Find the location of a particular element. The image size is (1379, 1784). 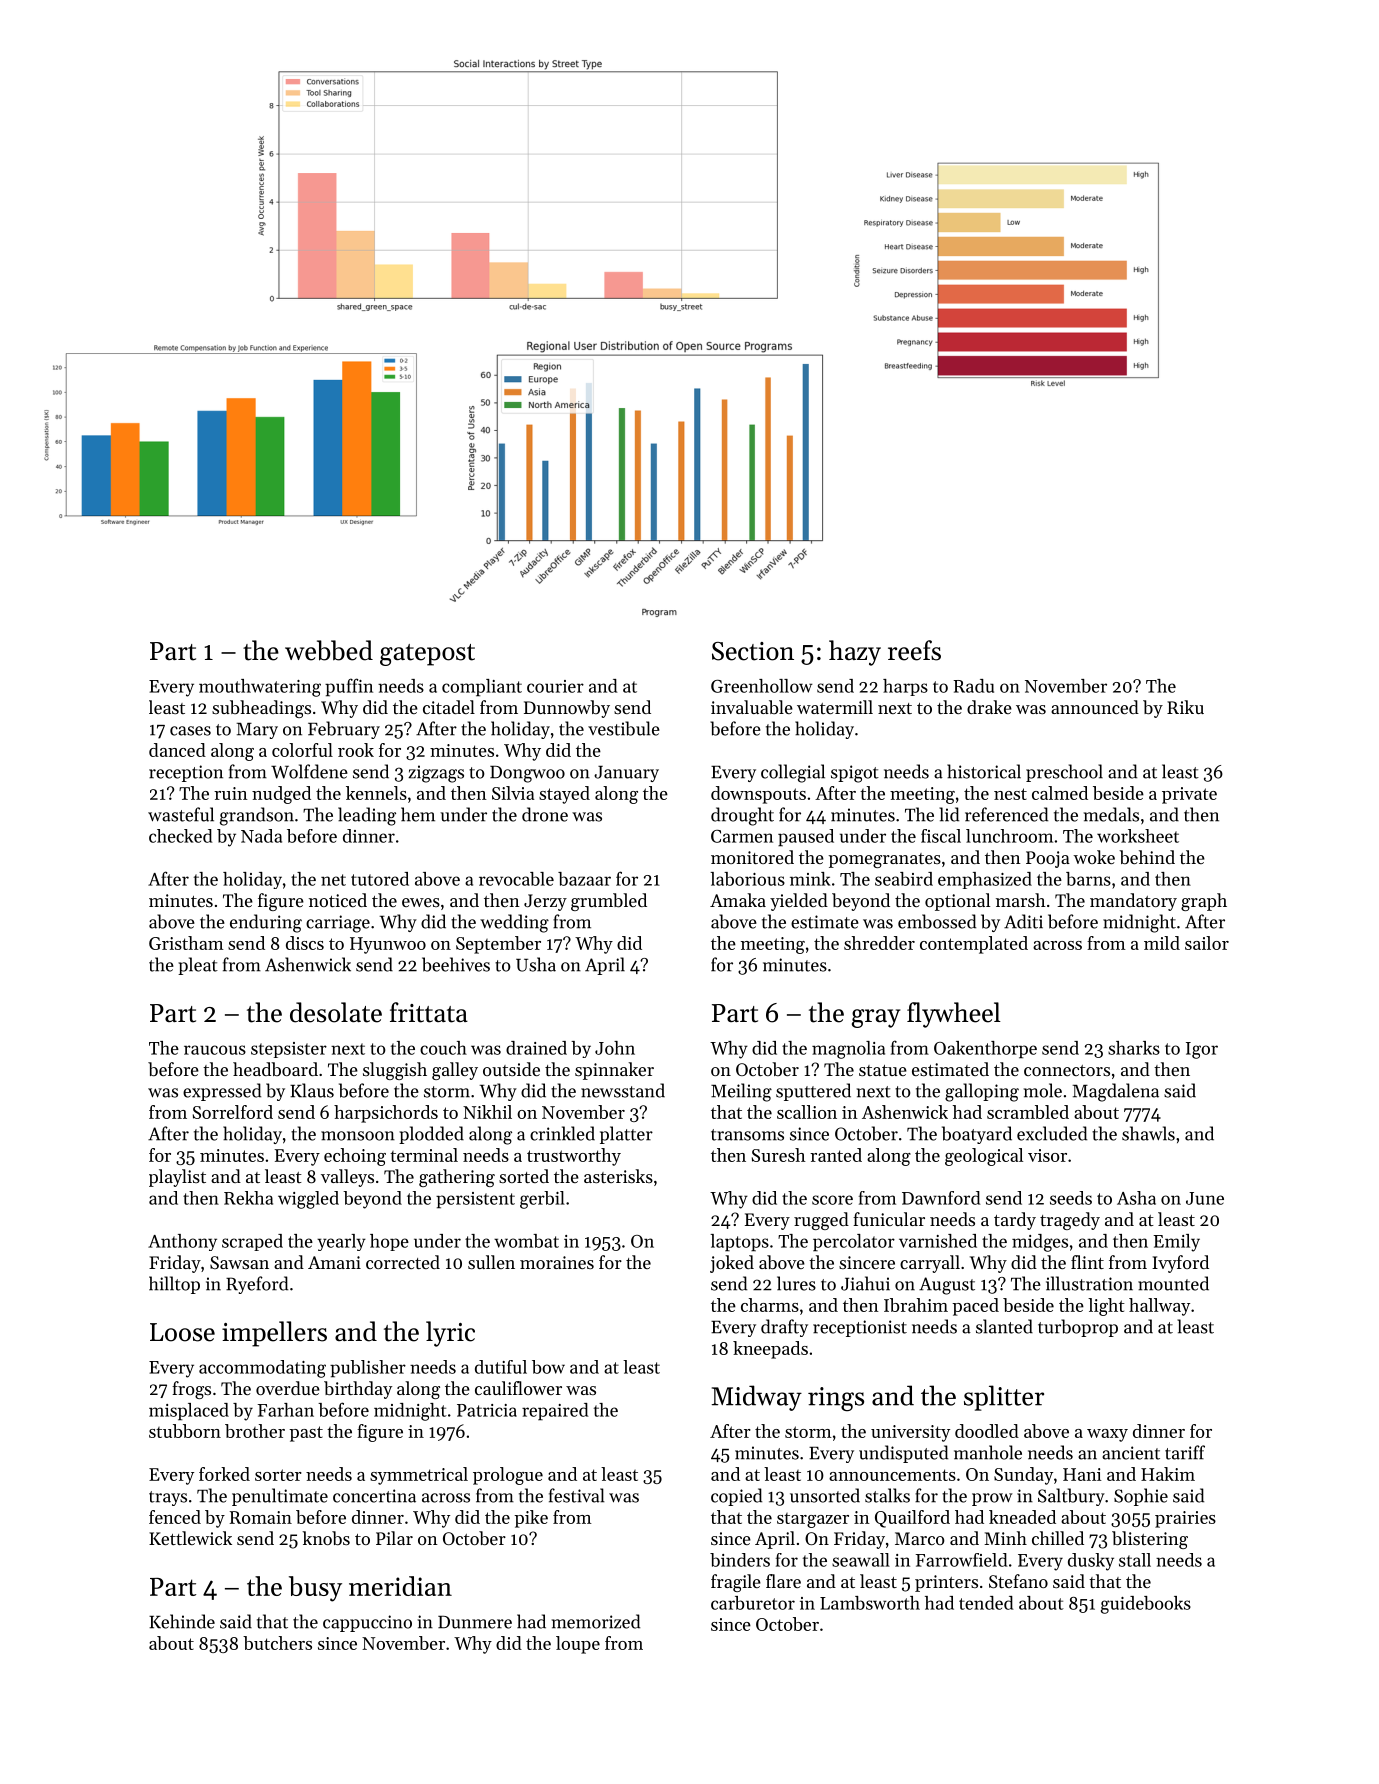

hallway is located at coordinates (1159, 1307).
